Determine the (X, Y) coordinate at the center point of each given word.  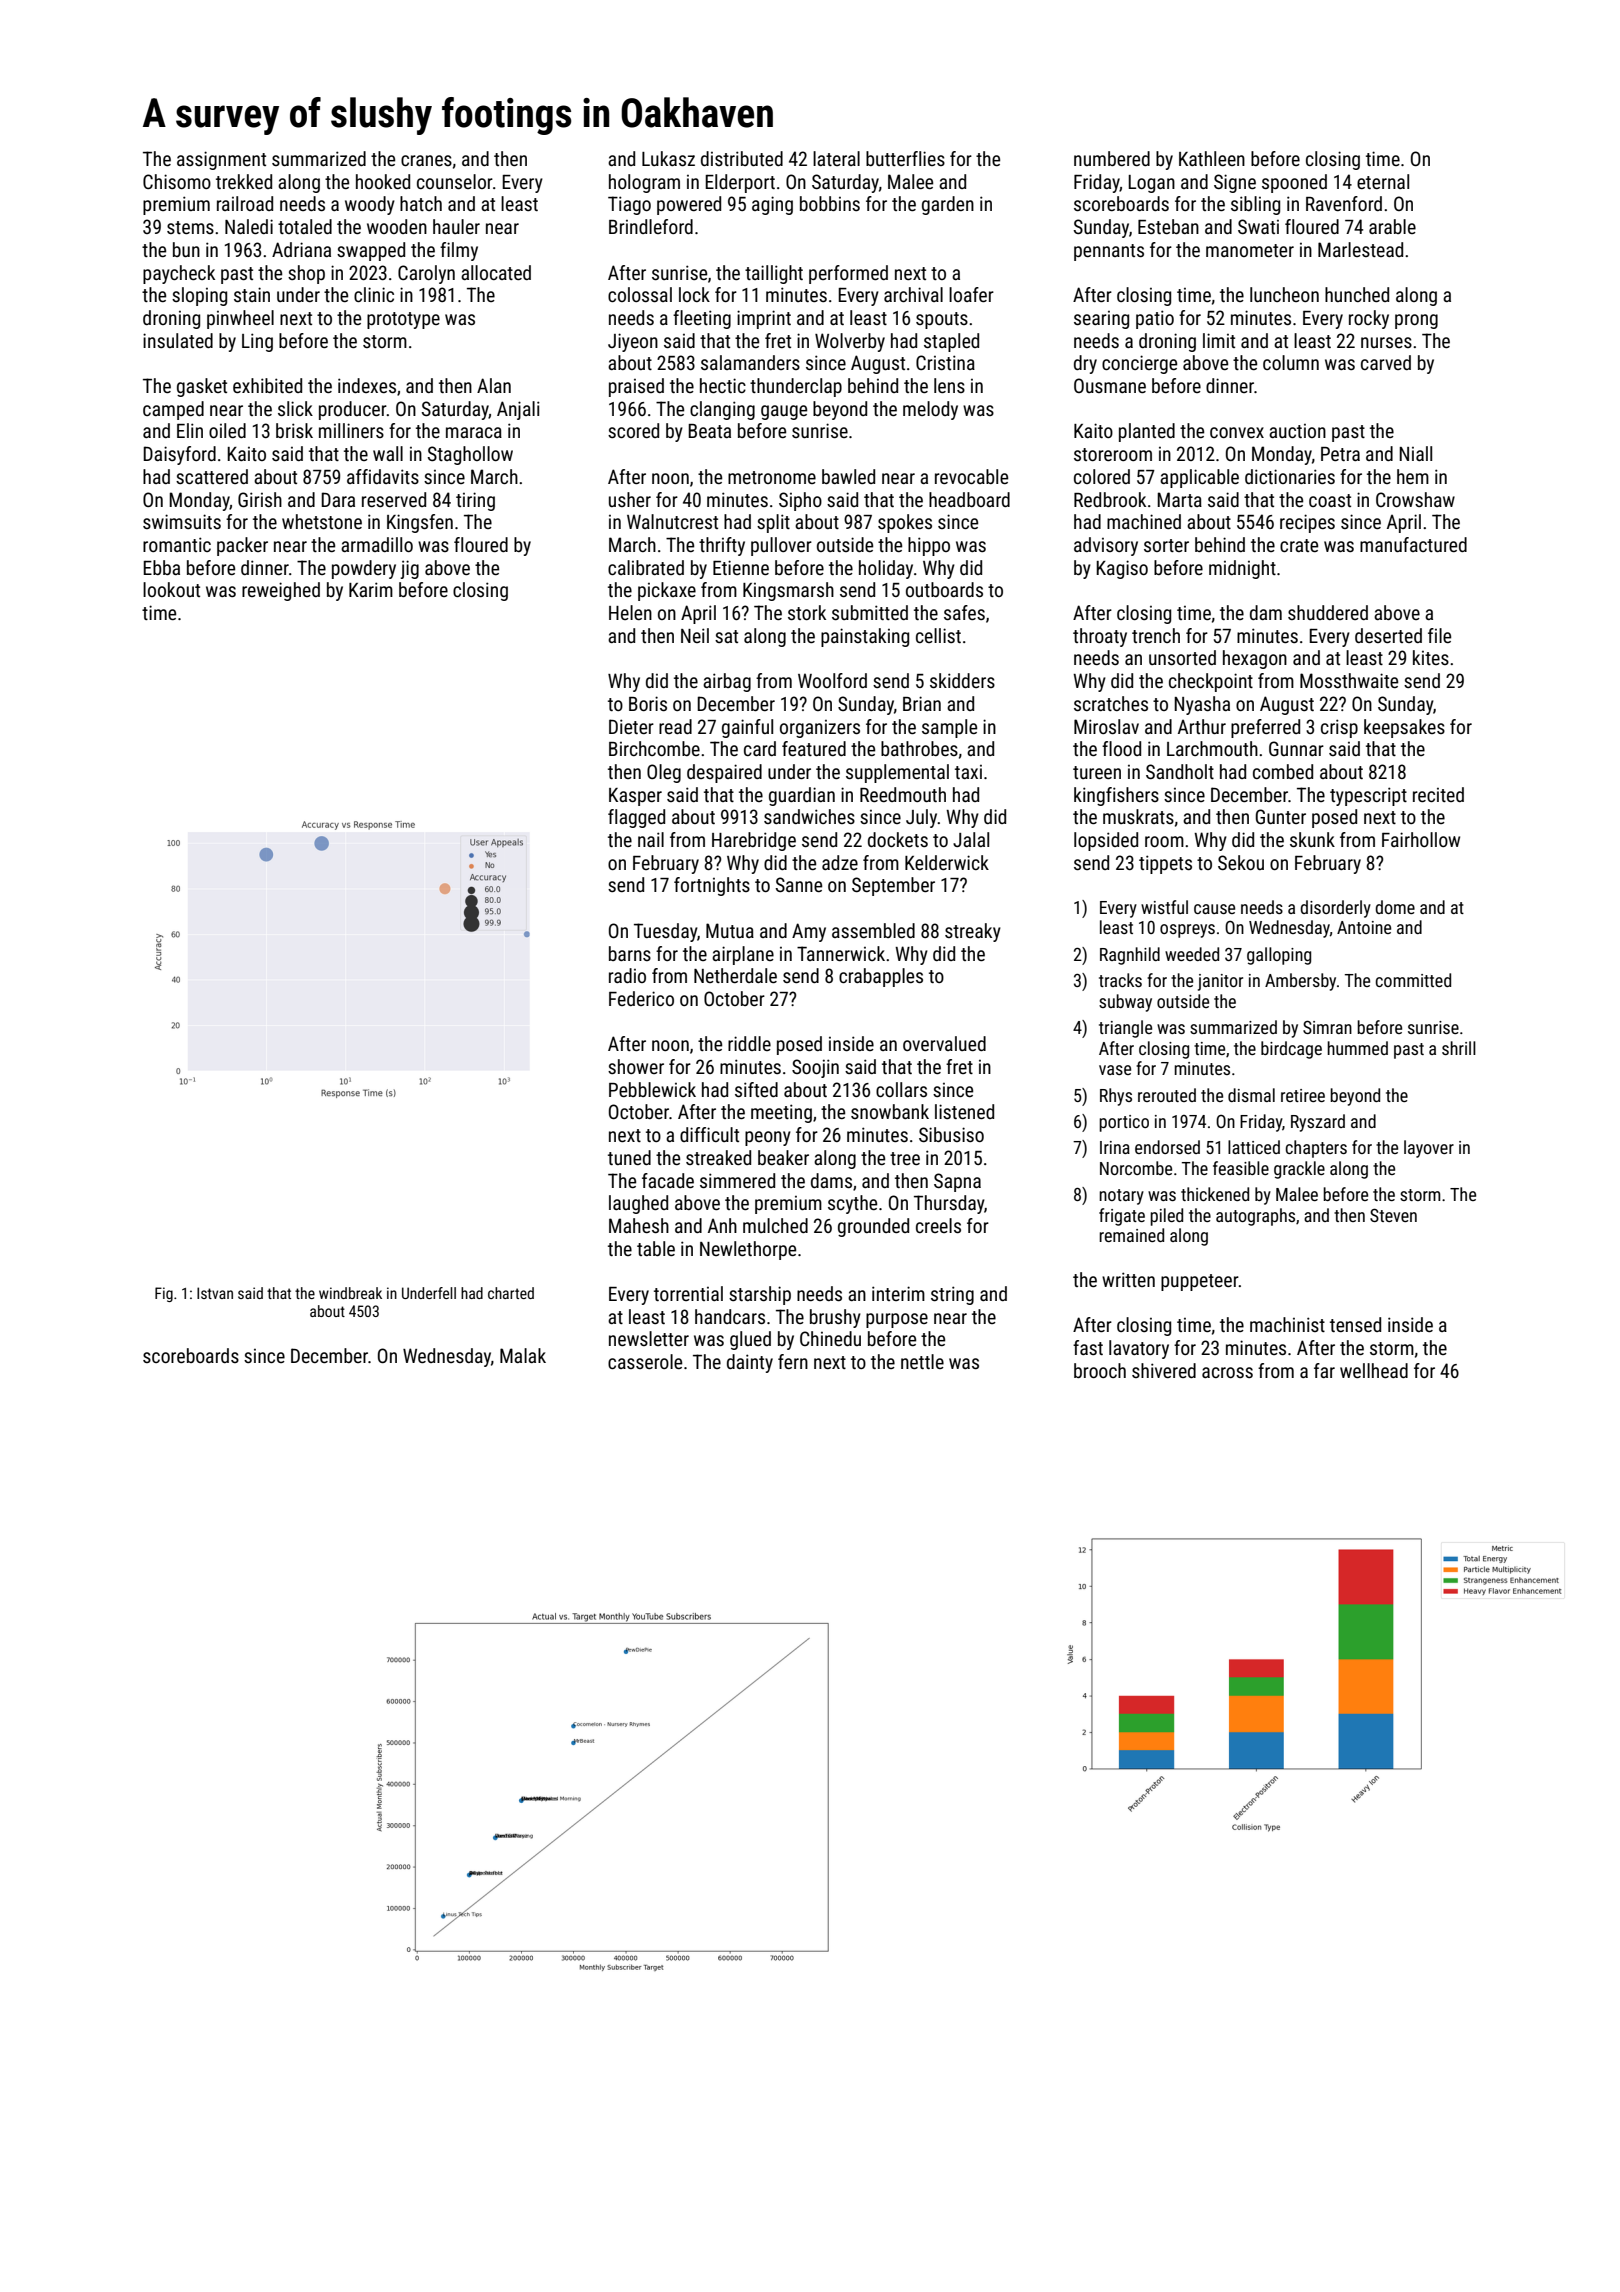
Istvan (215, 1293)
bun (186, 249)
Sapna (957, 1182)
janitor (1220, 982)
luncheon (1284, 294)
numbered (1112, 158)
